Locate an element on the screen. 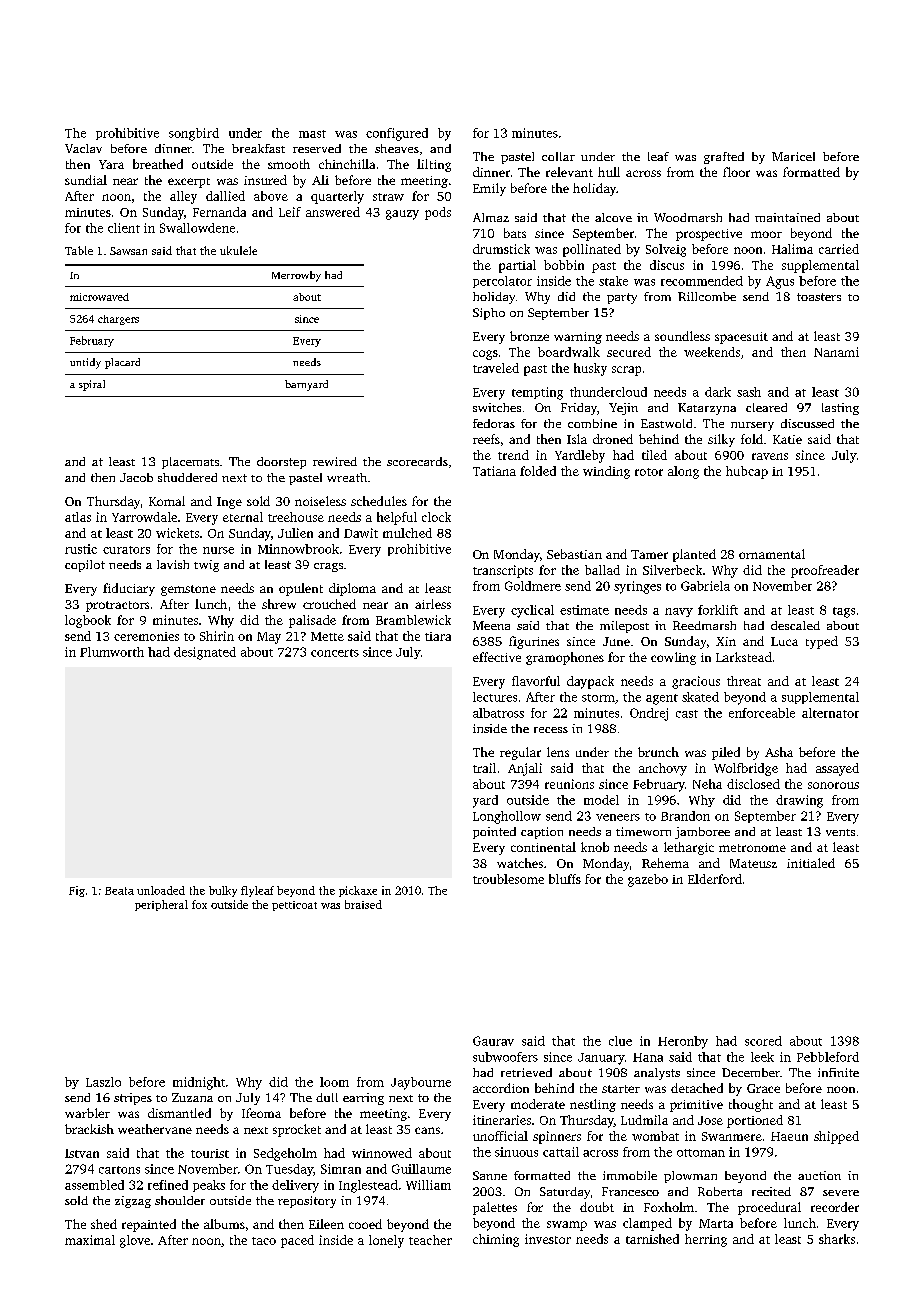 This screenshot has width=924, height=1308. trail is located at coordinates (484, 768).
